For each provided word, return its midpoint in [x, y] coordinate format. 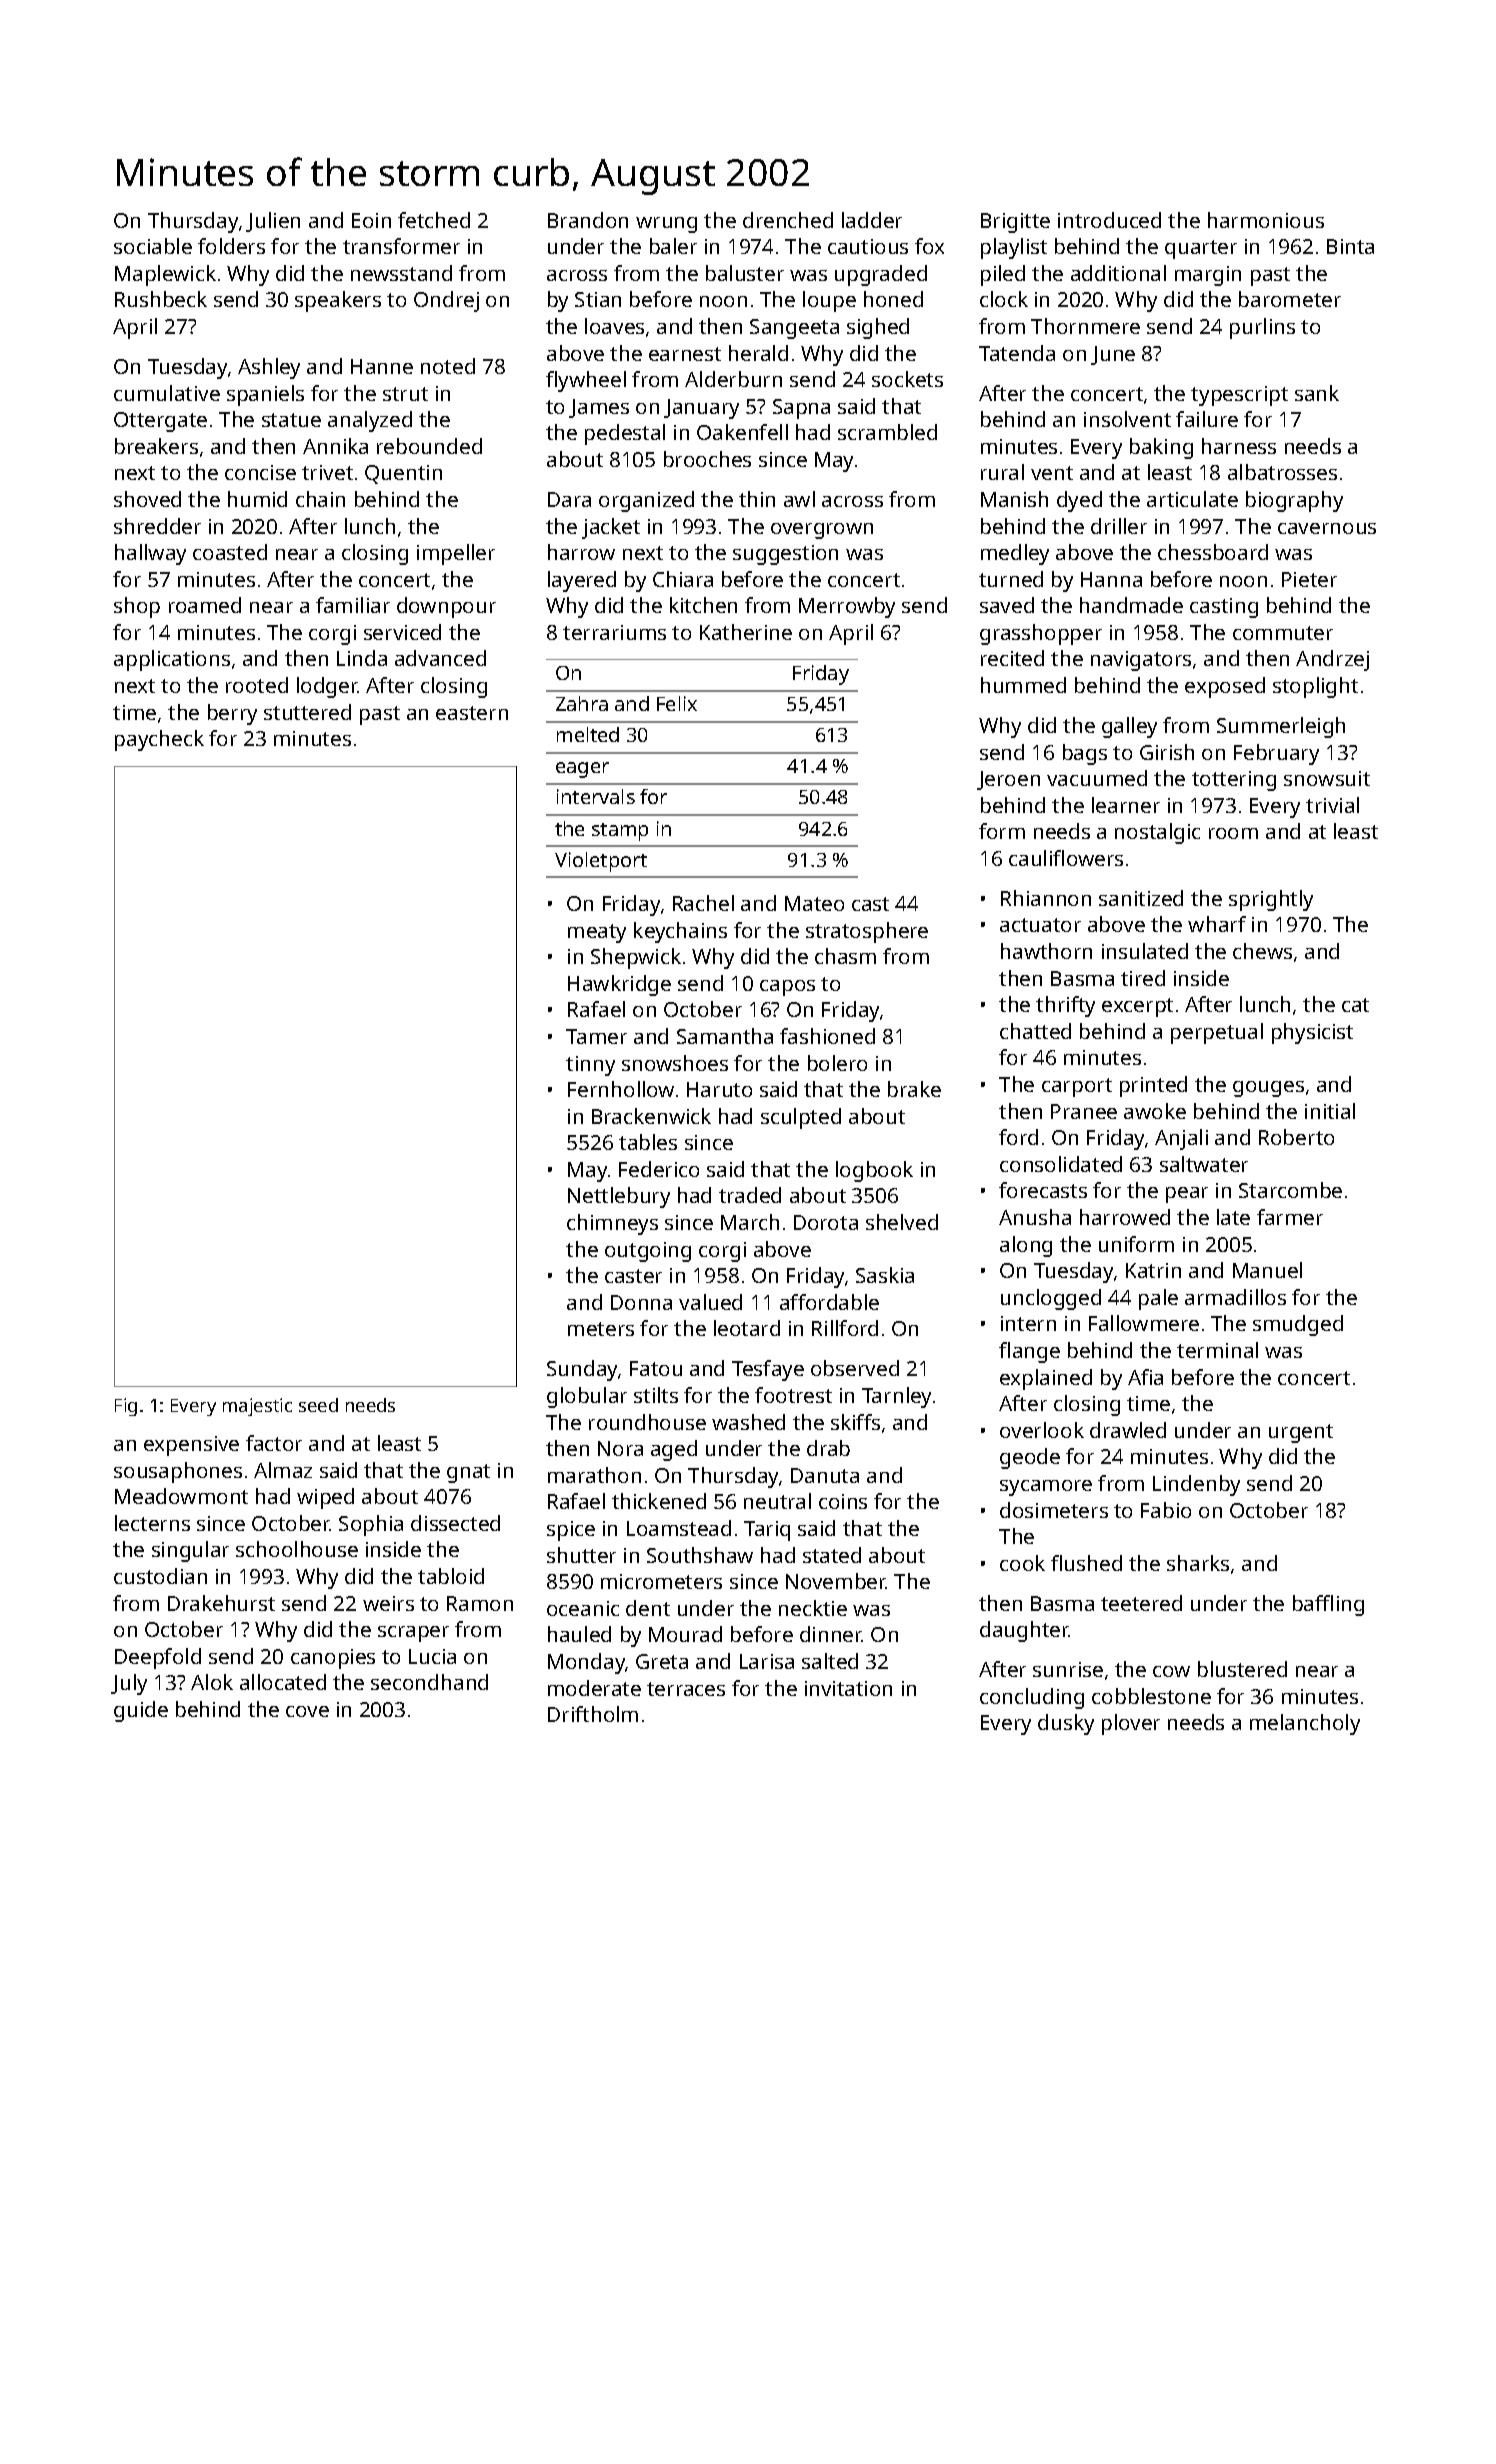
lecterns [152, 1523]
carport [1077, 1087]
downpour [446, 607]
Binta [1350, 246]
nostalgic [1157, 833]
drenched [788, 220]
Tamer [596, 1036]
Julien [273, 222]
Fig [126, 1407]
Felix [677, 703]
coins [843, 1501]
